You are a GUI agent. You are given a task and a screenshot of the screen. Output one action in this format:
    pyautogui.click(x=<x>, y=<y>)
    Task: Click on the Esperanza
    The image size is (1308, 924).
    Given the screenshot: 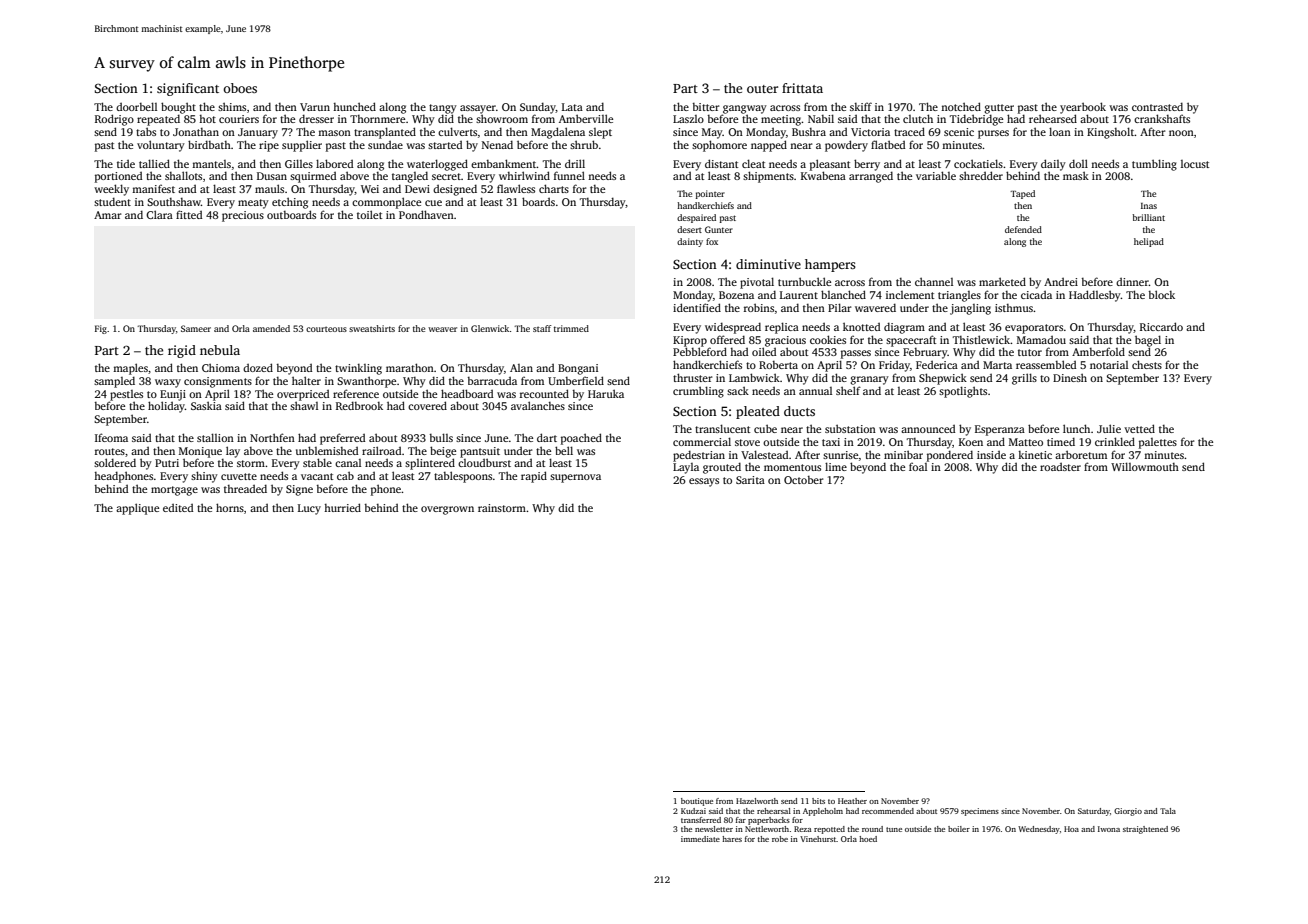 What is the action you would take?
    pyautogui.click(x=1000, y=430)
